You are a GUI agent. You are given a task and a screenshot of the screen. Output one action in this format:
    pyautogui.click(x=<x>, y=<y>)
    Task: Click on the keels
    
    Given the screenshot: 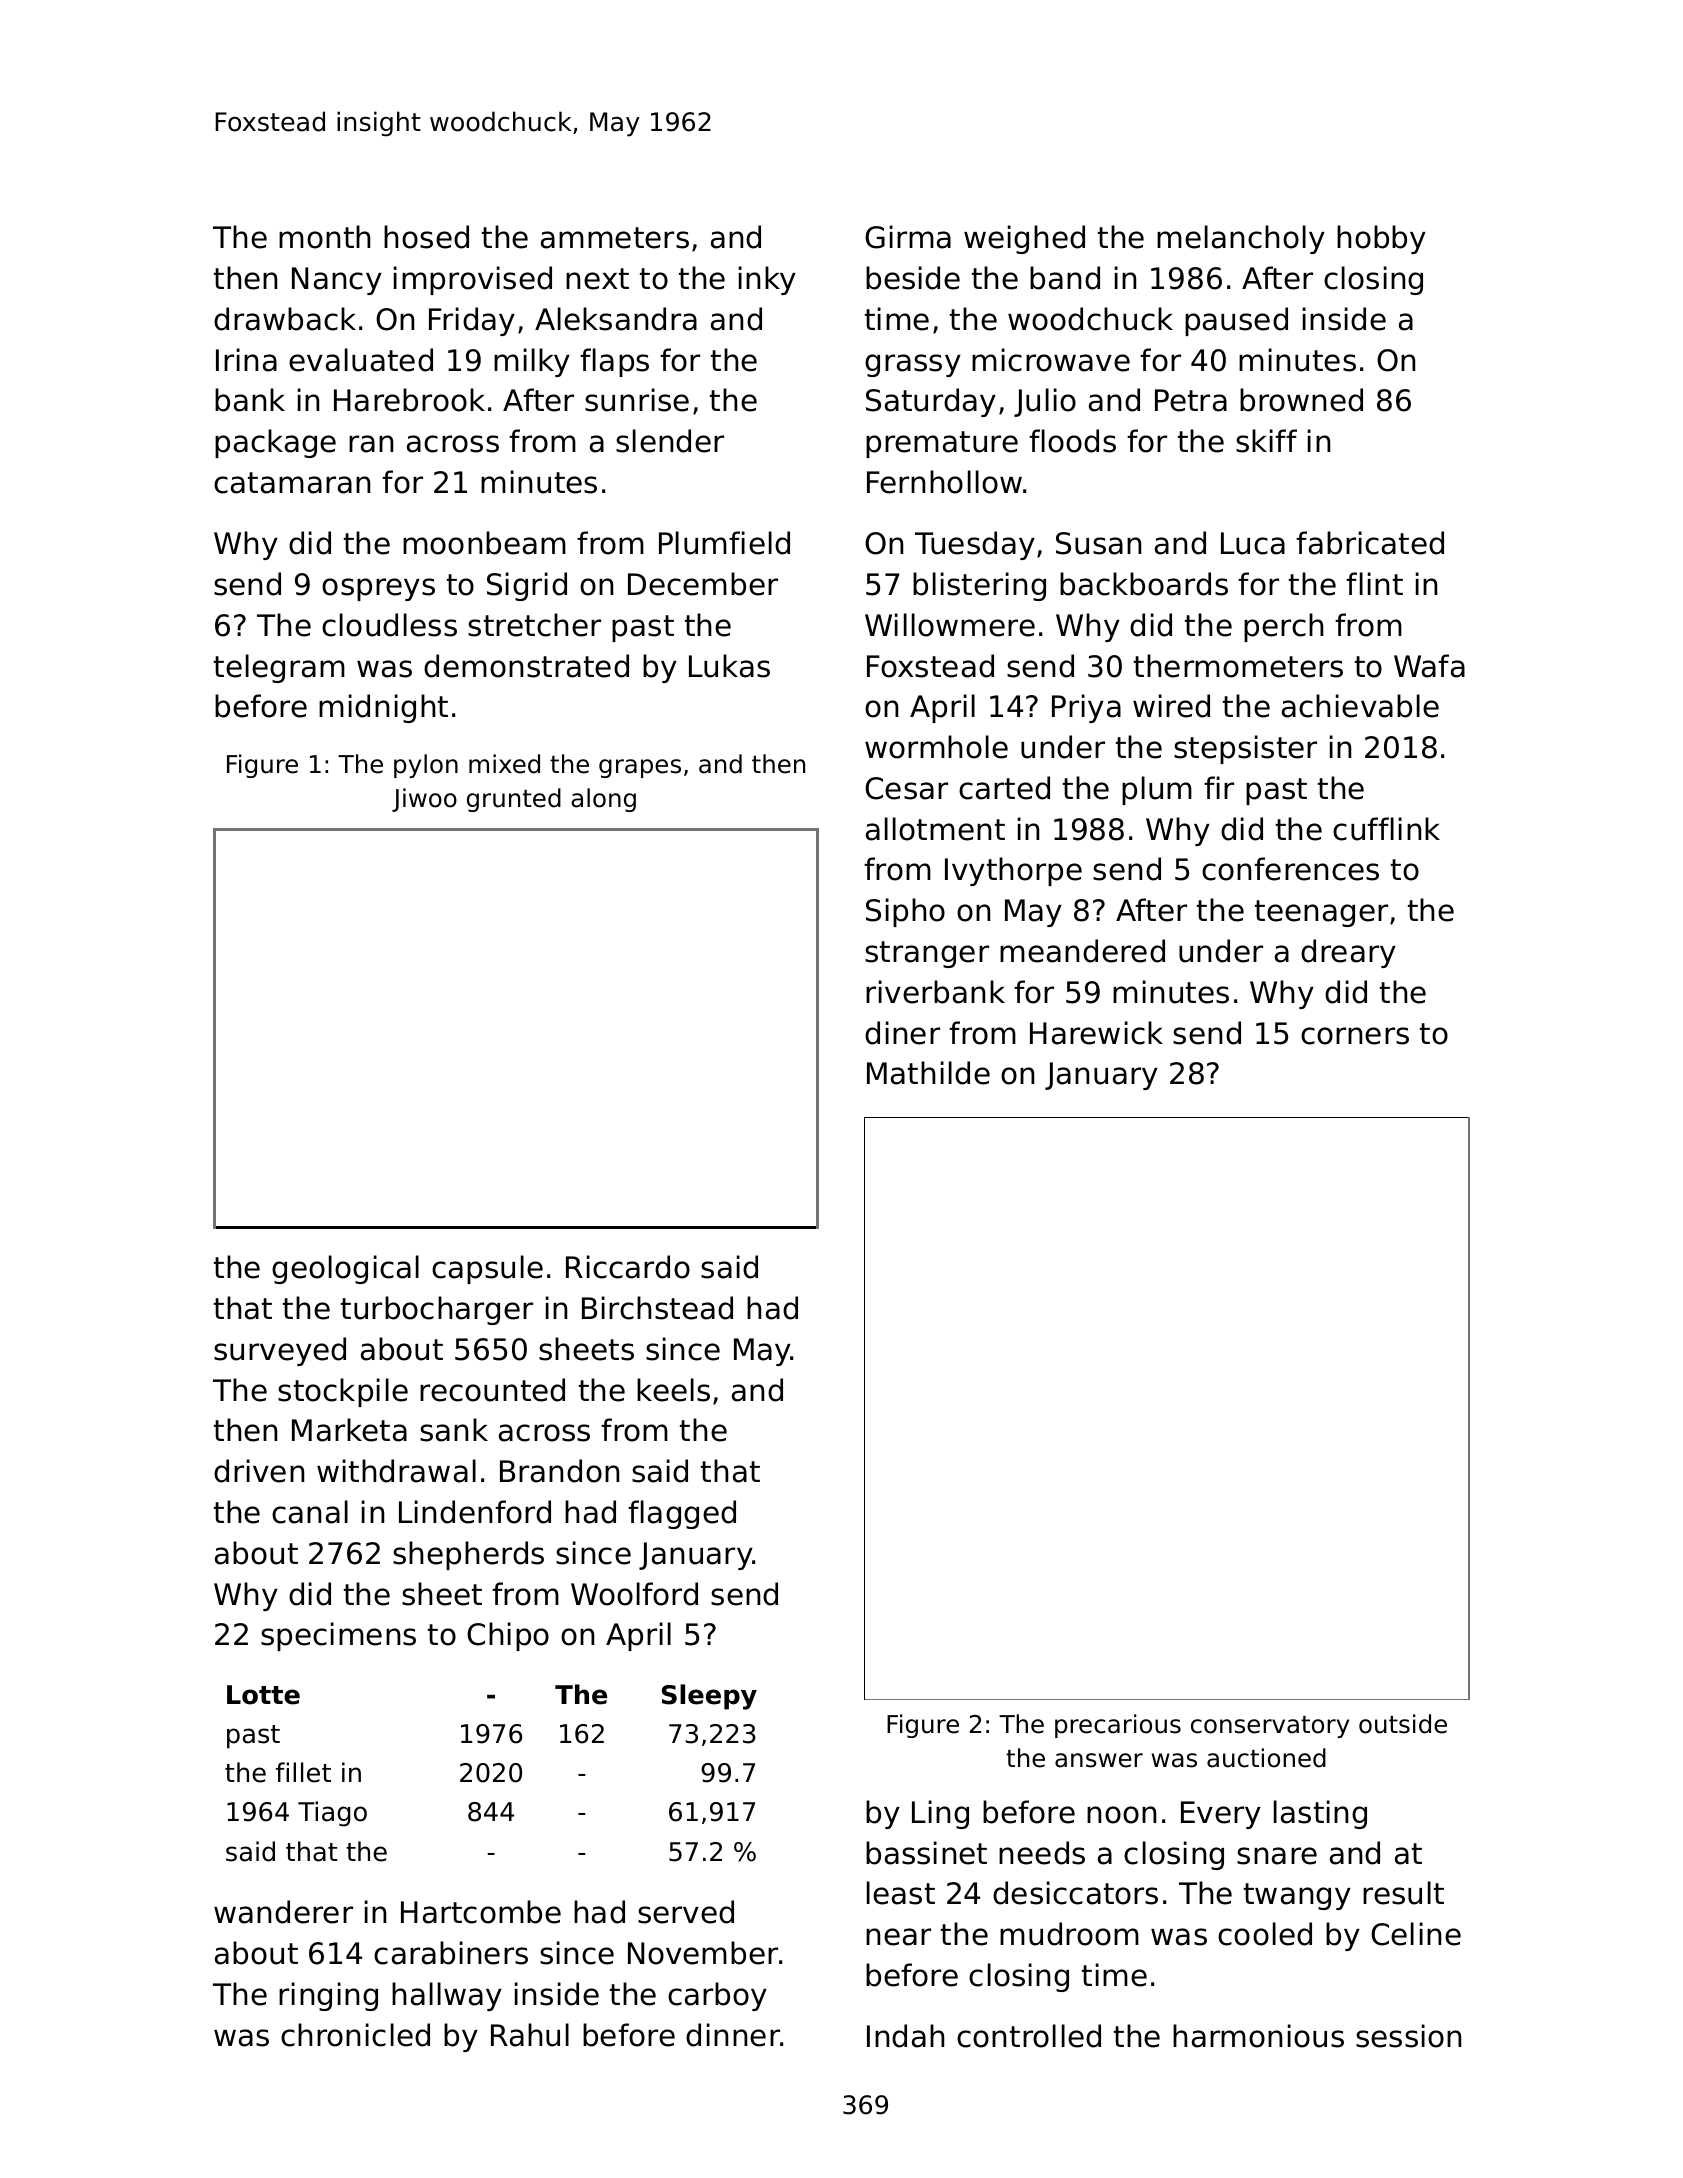 What is the action you would take?
    pyautogui.click(x=673, y=1390)
